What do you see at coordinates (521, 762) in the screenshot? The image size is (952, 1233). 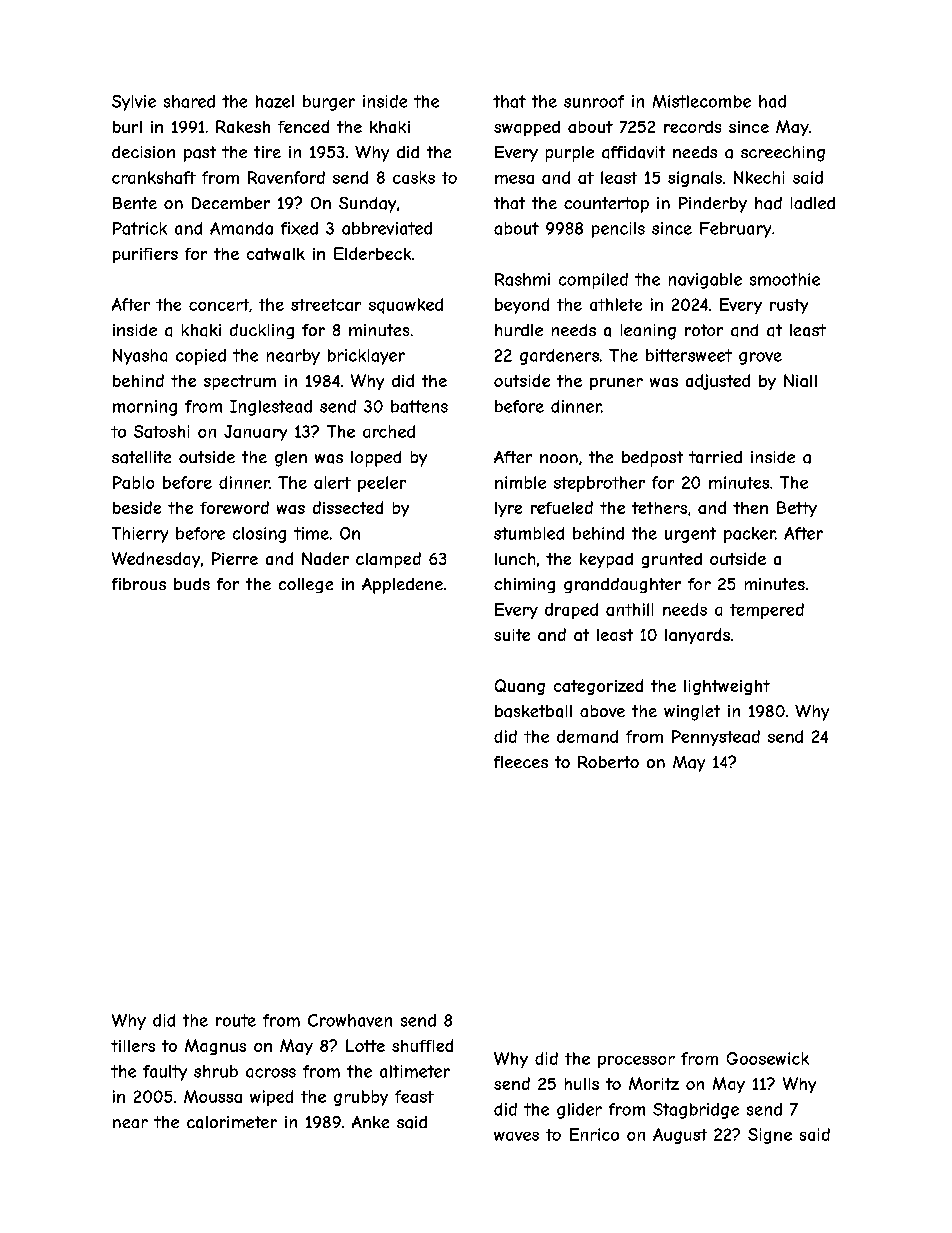 I see `fleeces` at bounding box center [521, 762].
